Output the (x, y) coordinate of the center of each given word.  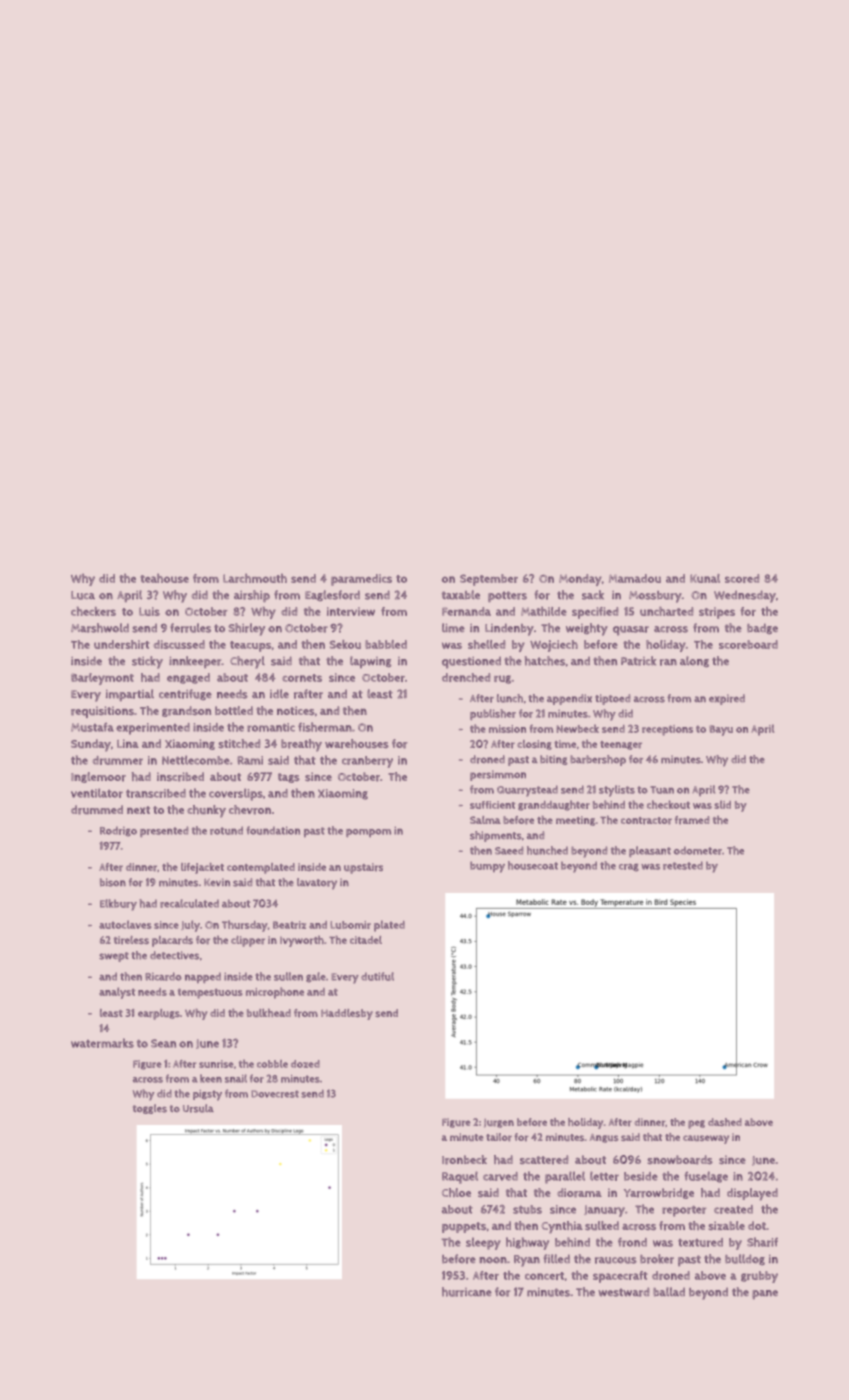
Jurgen (499, 1123)
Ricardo (163, 976)
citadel (366, 940)
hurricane (467, 1292)
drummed (97, 810)
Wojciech (554, 646)
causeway (706, 1139)
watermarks (102, 1043)
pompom (368, 833)
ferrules (190, 628)
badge (762, 628)
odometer (698, 850)
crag (629, 868)
